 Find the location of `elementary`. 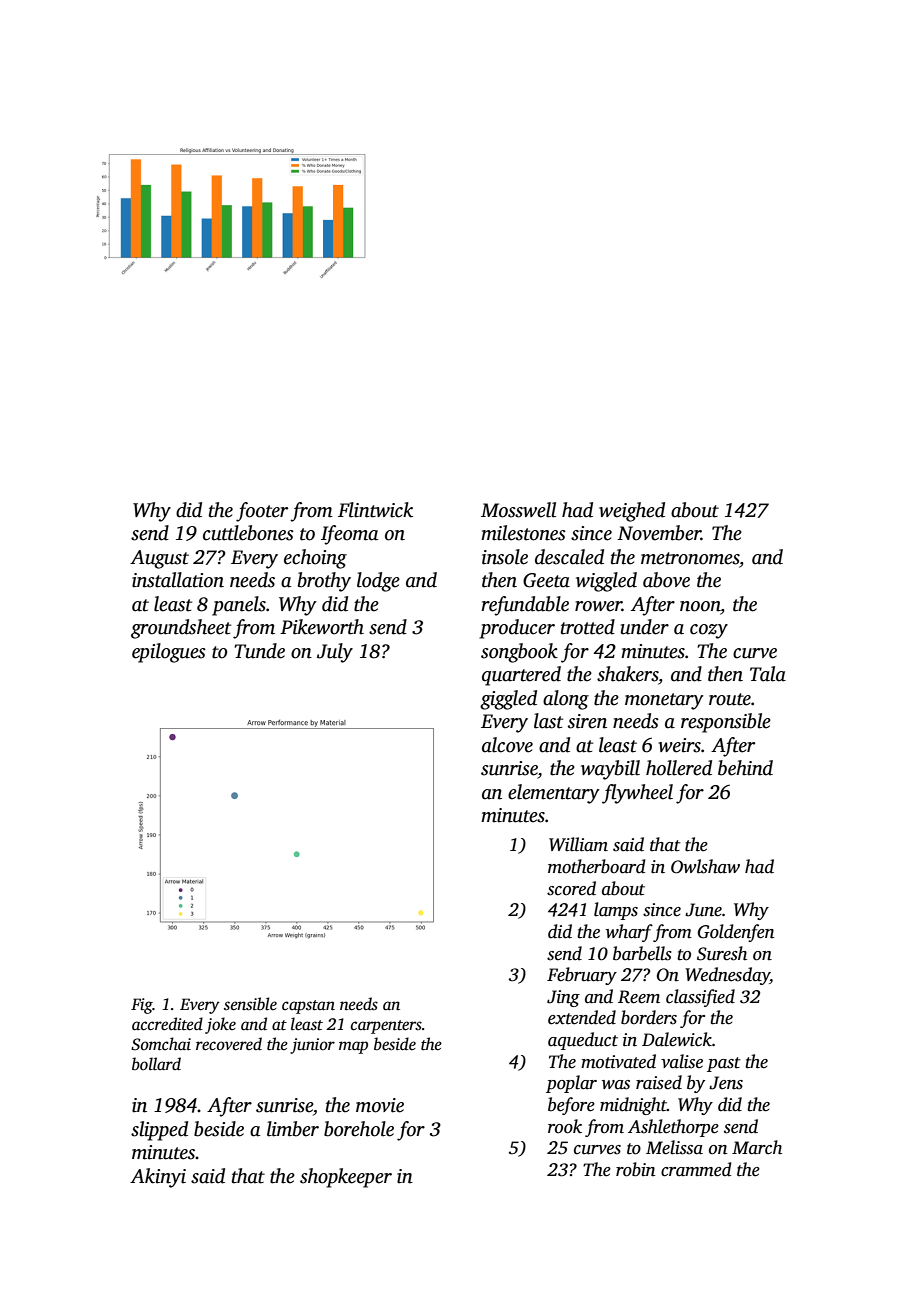

elementary is located at coordinates (554, 794).
